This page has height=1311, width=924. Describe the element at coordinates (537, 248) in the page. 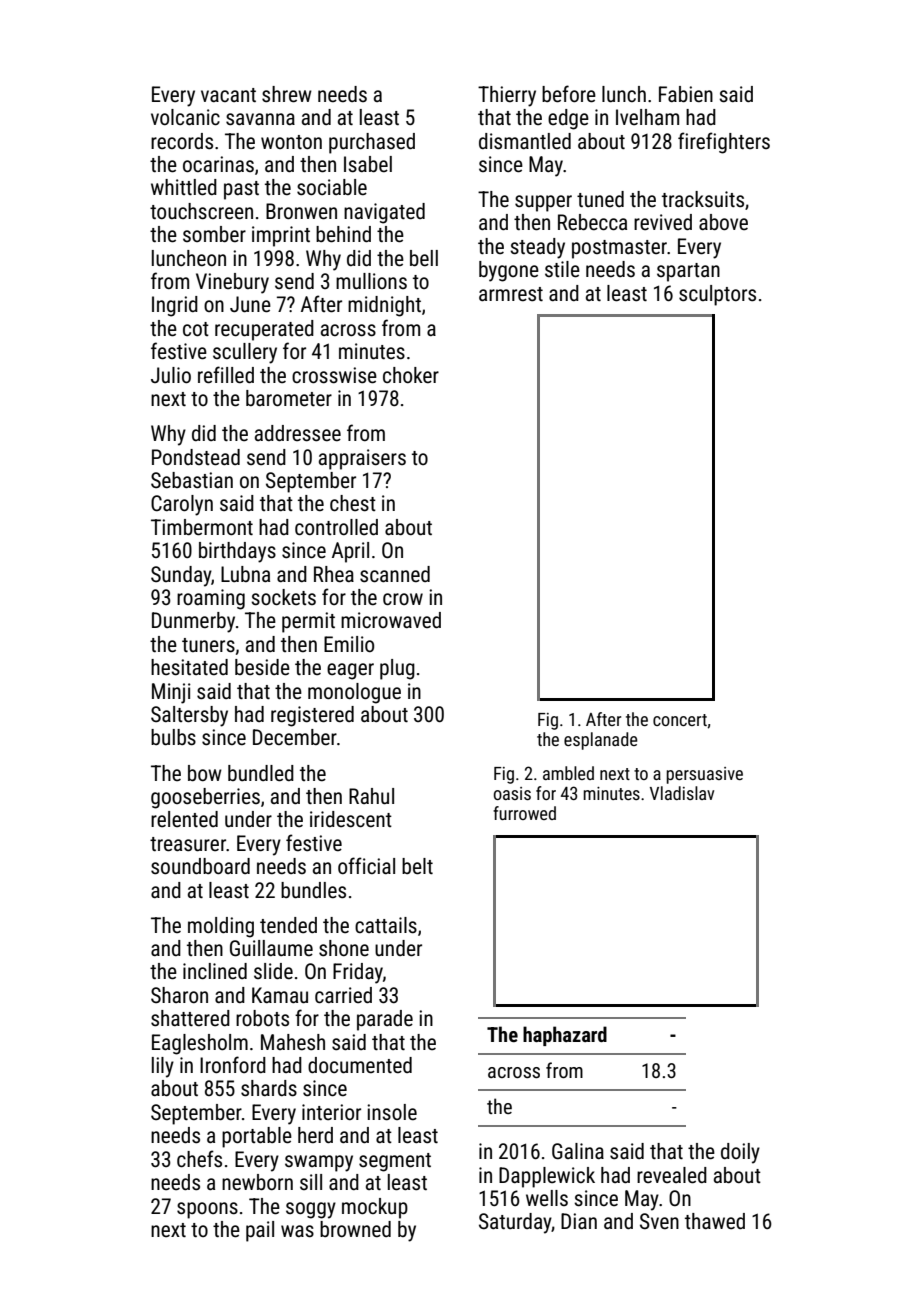

I see `steady` at that location.
